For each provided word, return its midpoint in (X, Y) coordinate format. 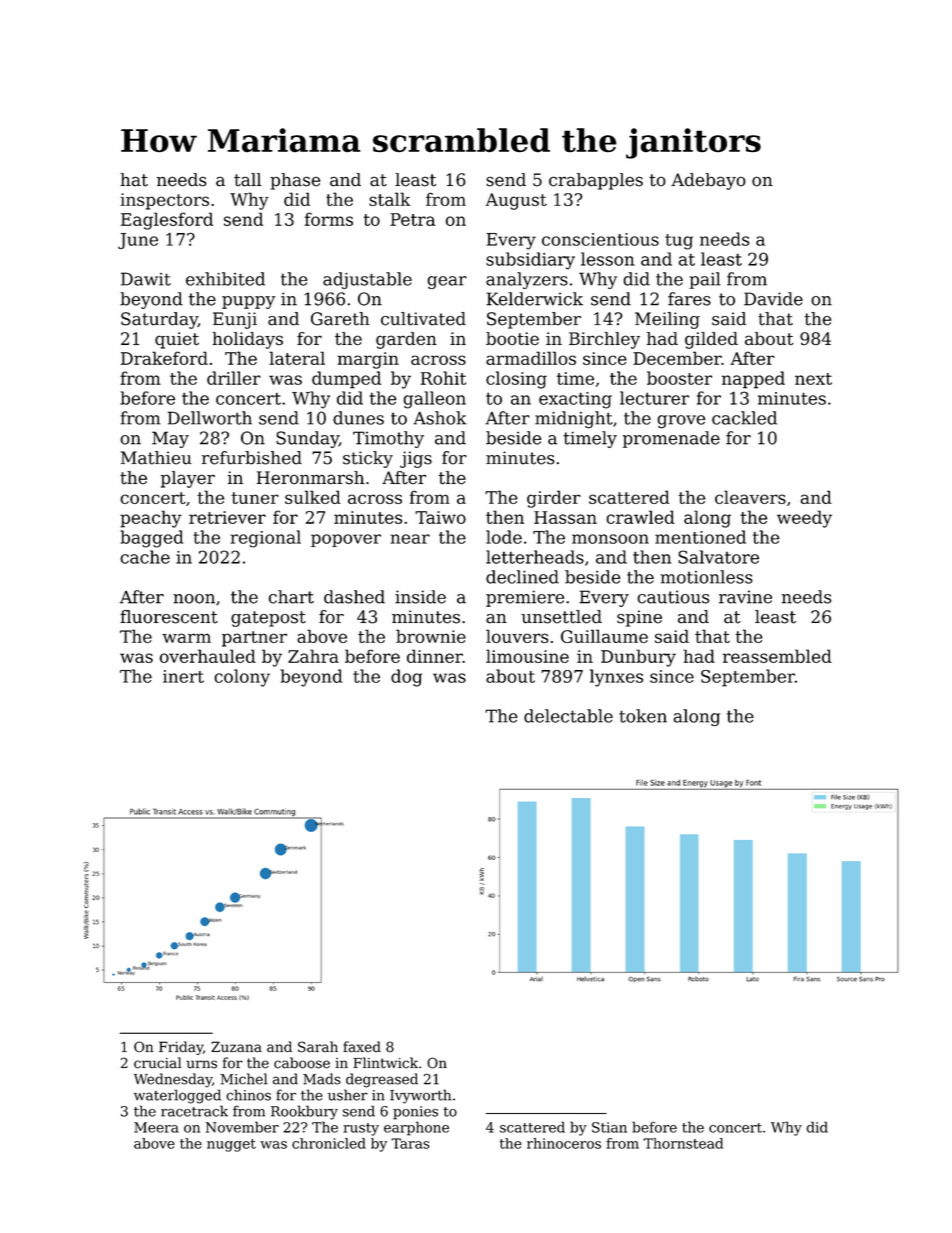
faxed (362, 1047)
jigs (416, 459)
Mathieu (156, 458)
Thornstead (683, 1143)
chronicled (329, 1143)
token (643, 716)
